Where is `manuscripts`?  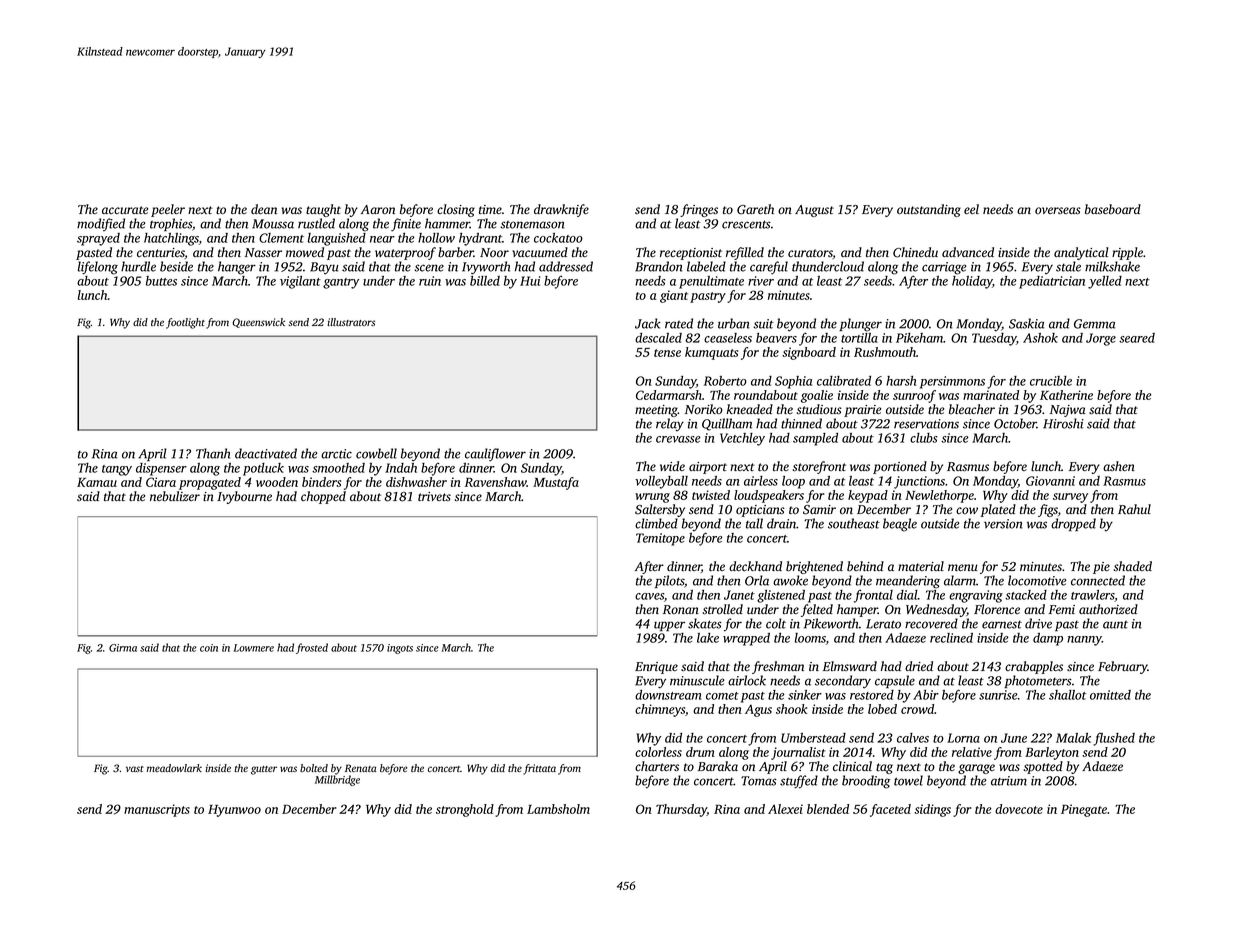 manuscripts is located at coordinates (157, 810).
